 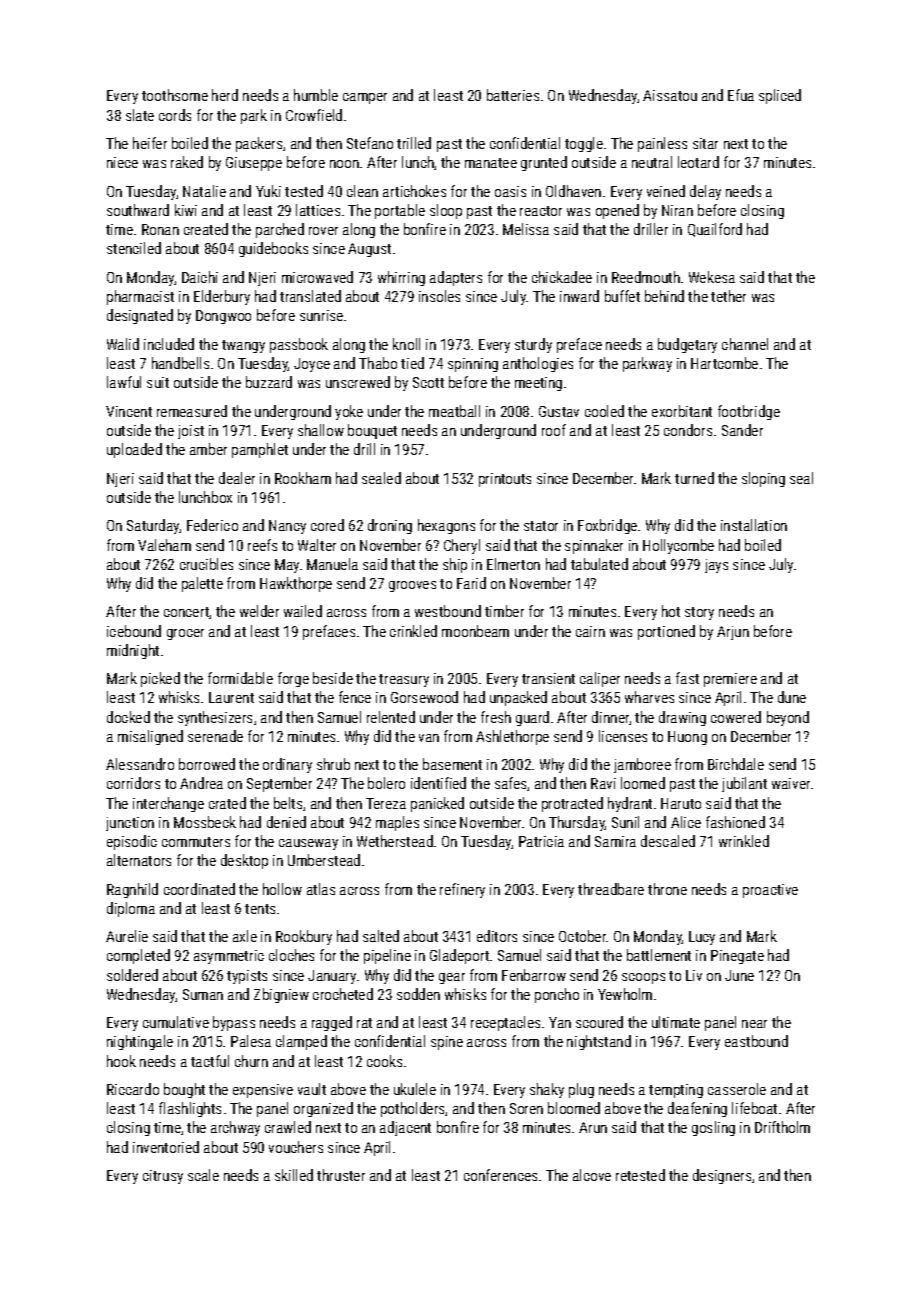 I want to click on waiver, so click(x=791, y=783).
